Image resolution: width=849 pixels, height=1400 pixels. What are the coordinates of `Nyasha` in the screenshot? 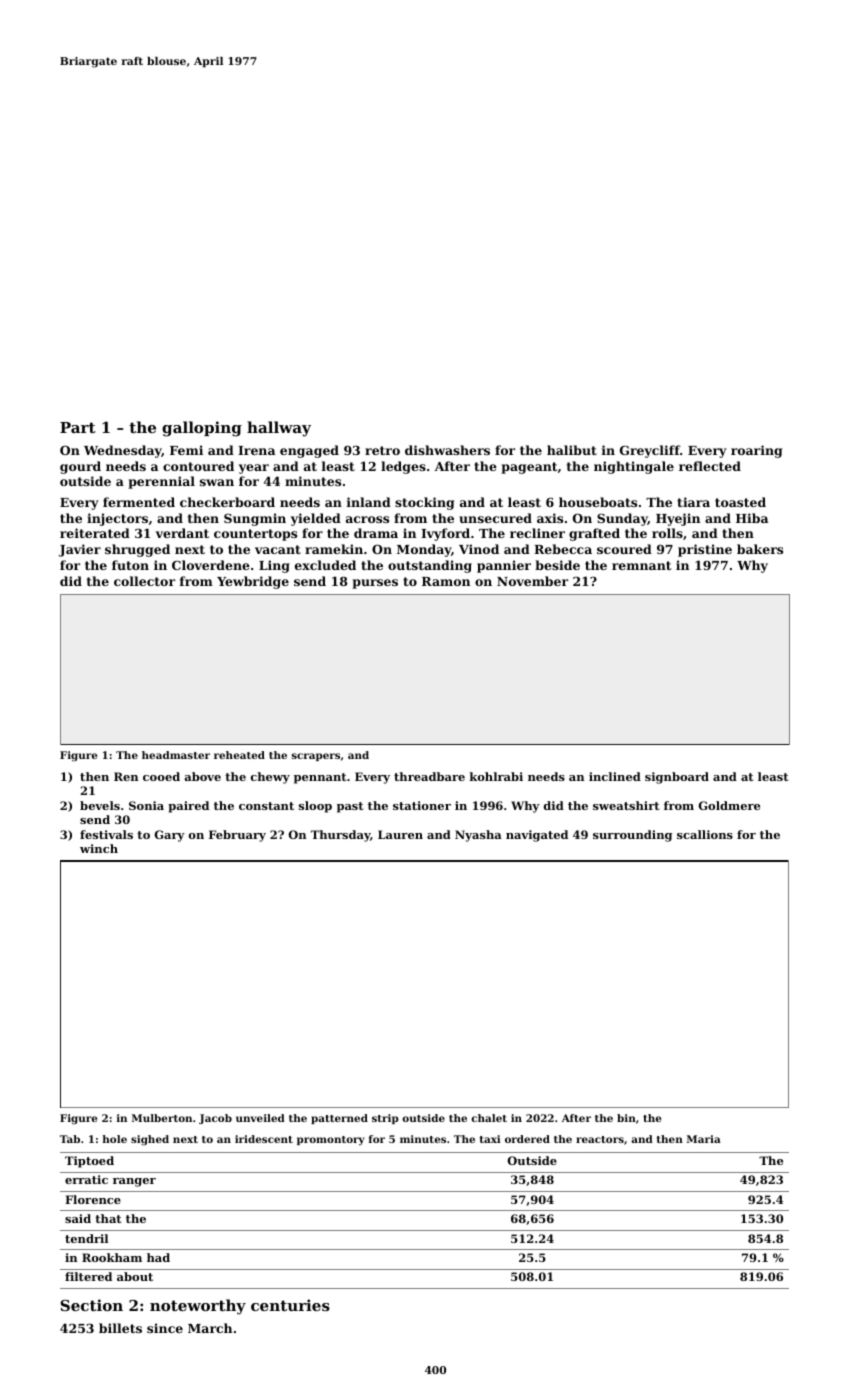 It's located at (478, 836).
